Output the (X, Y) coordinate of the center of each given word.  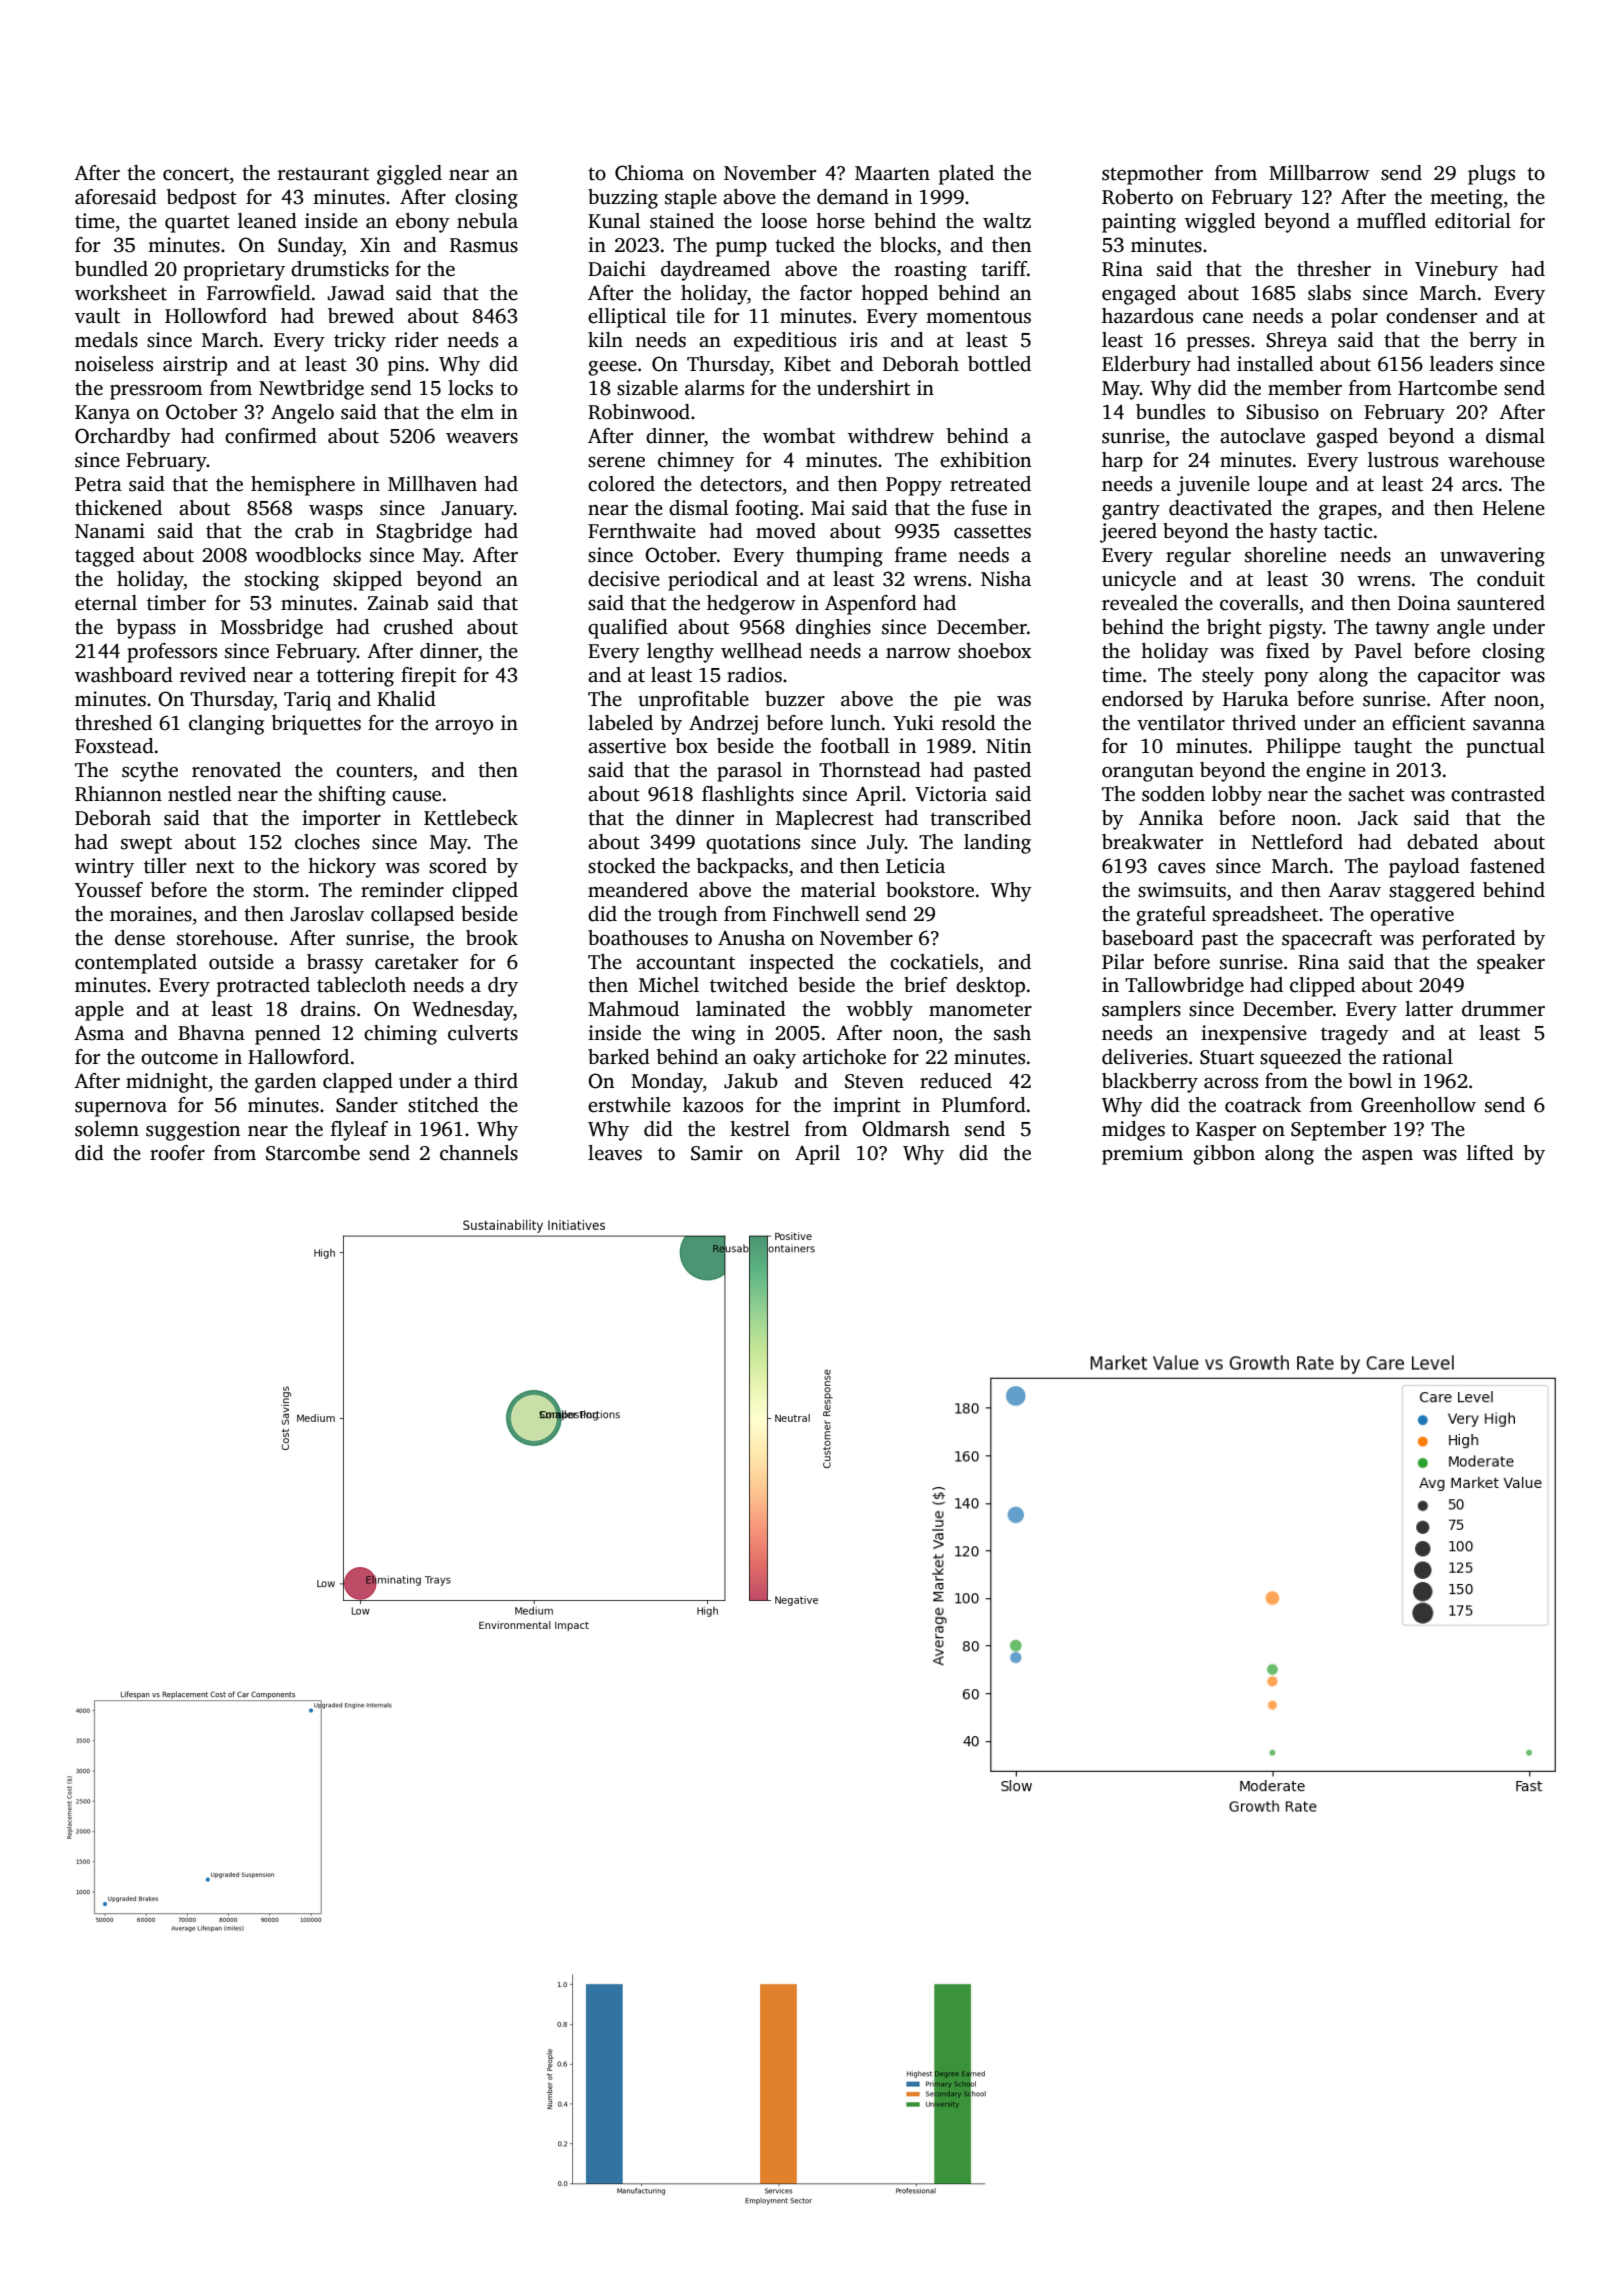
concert (196, 174)
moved (786, 531)
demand (853, 197)
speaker (1511, 964)
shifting (352, 796)
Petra (98, 484)
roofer (177, 1153)
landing (997, 844)
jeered (1128, 533)
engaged (1139, 295)
